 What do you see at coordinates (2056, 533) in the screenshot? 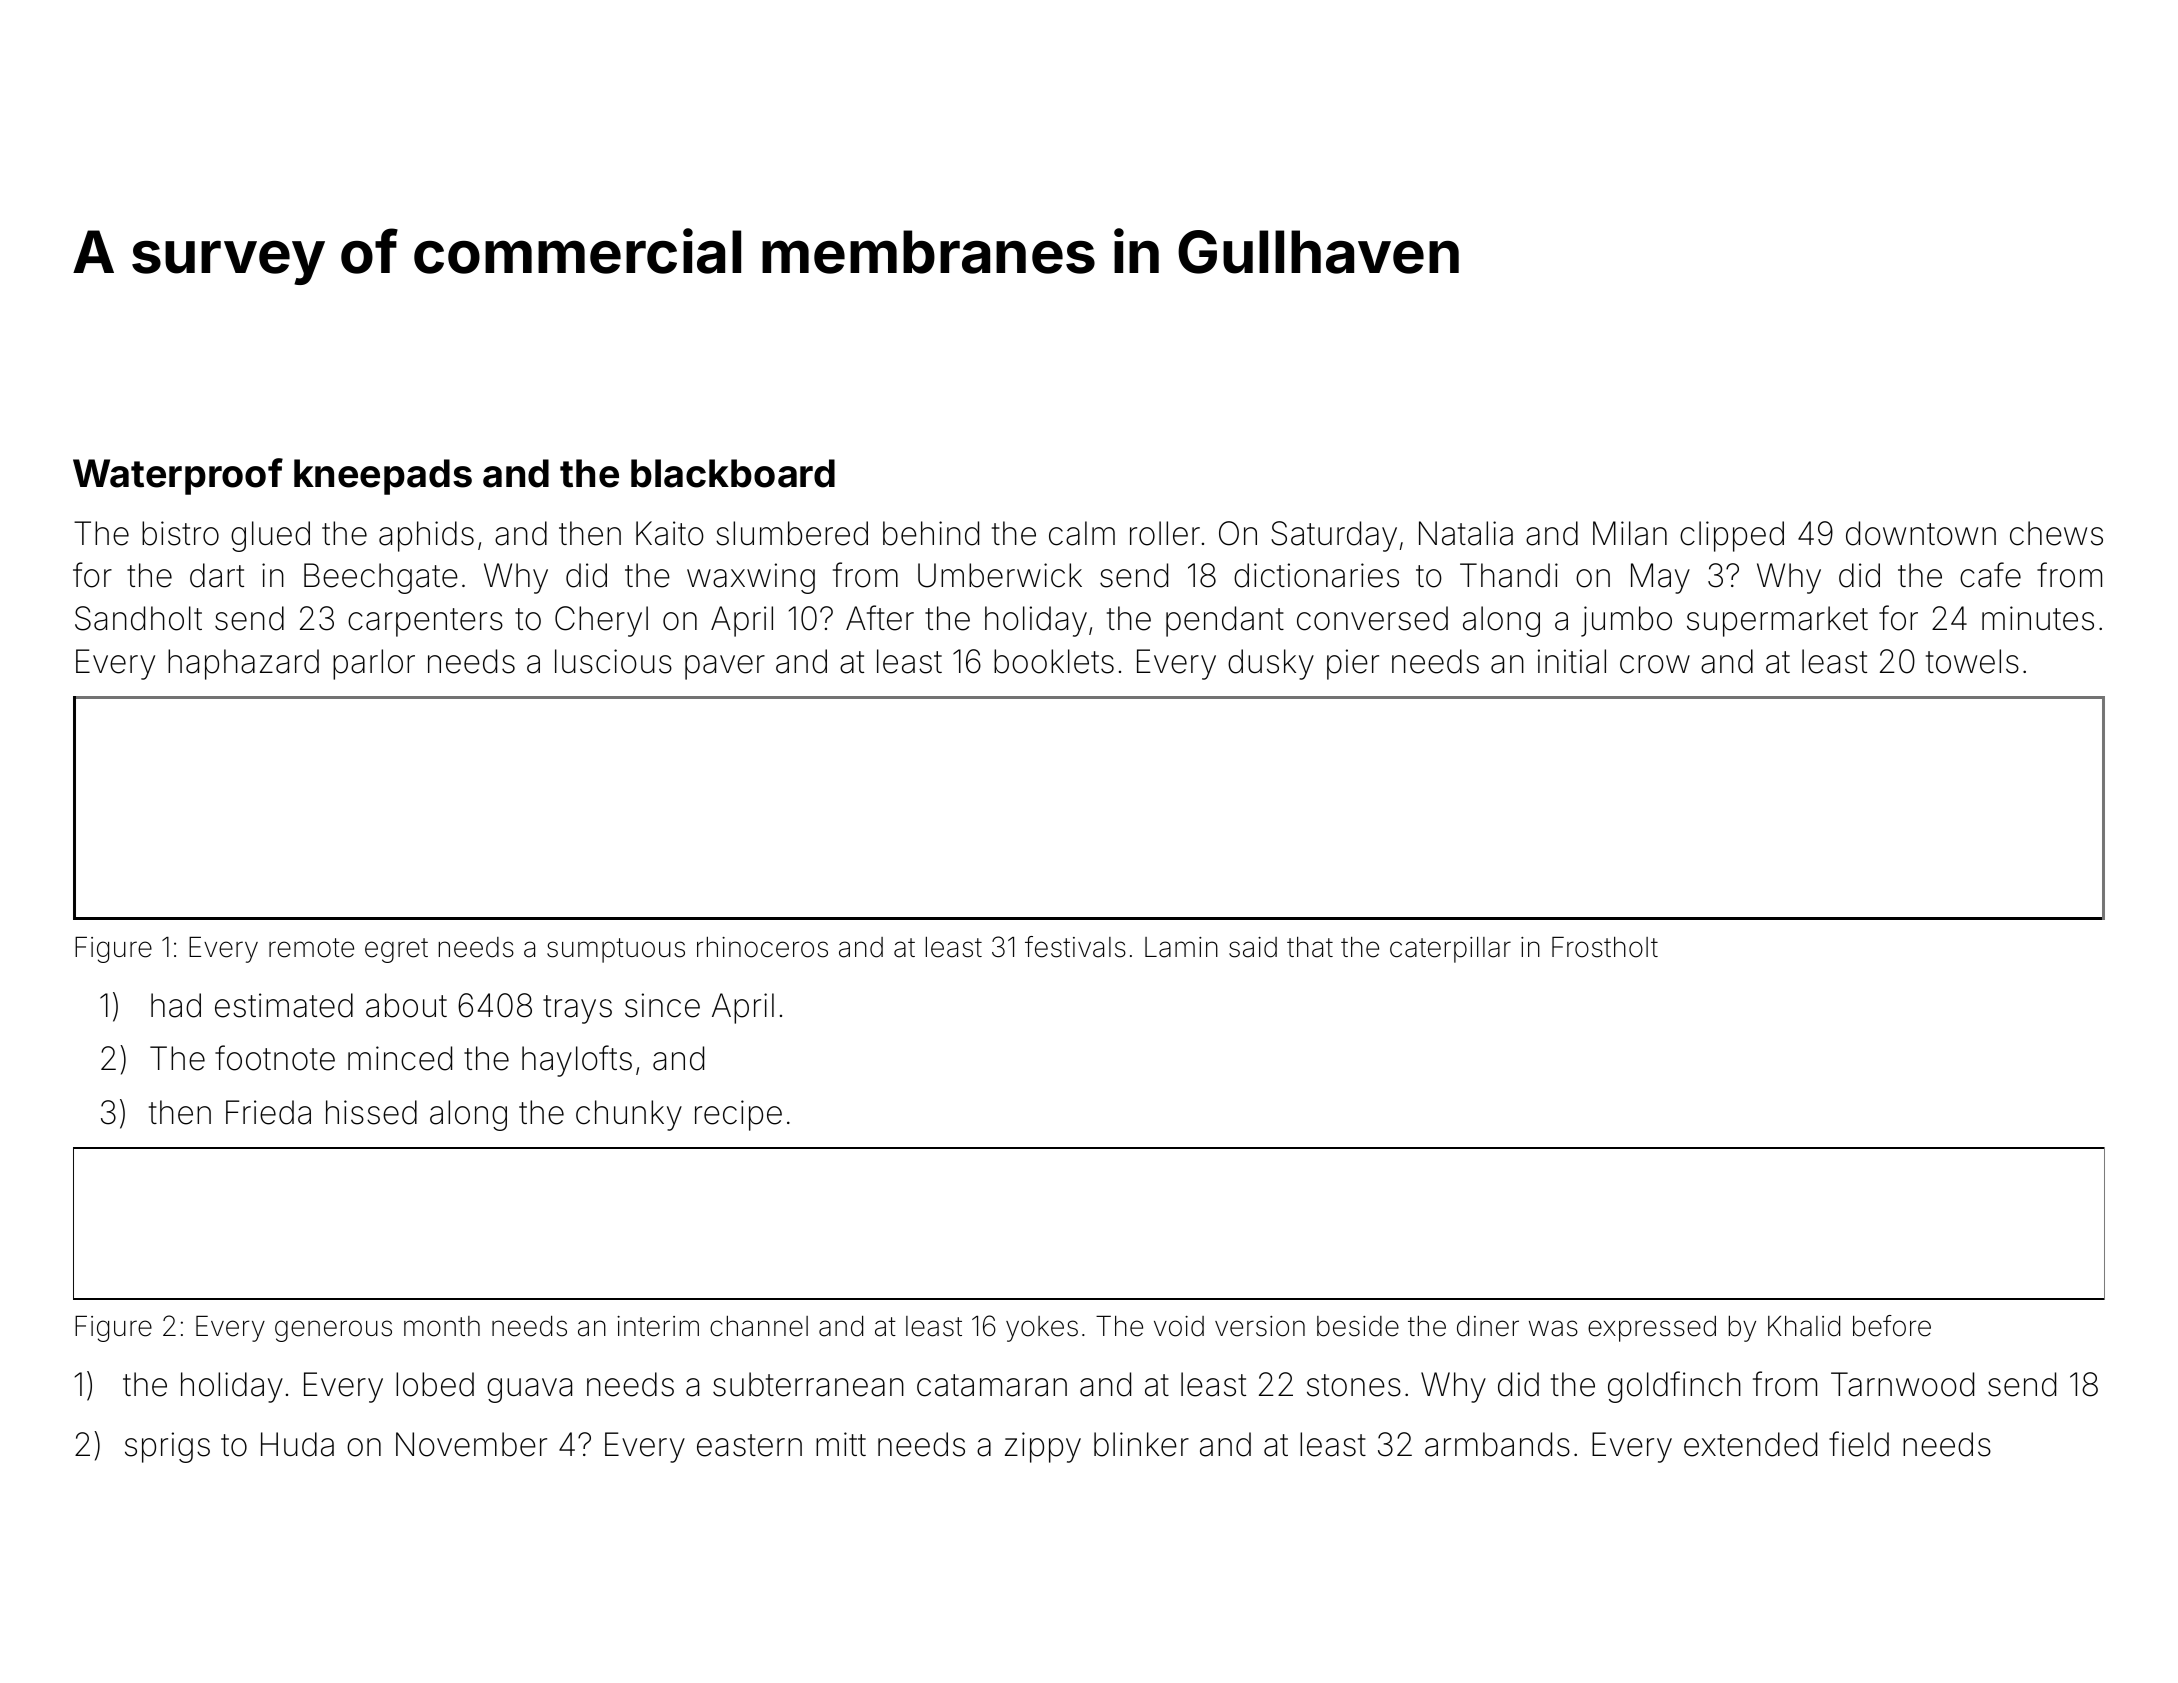
I see `chews` at bounding box center [2056, 533].
